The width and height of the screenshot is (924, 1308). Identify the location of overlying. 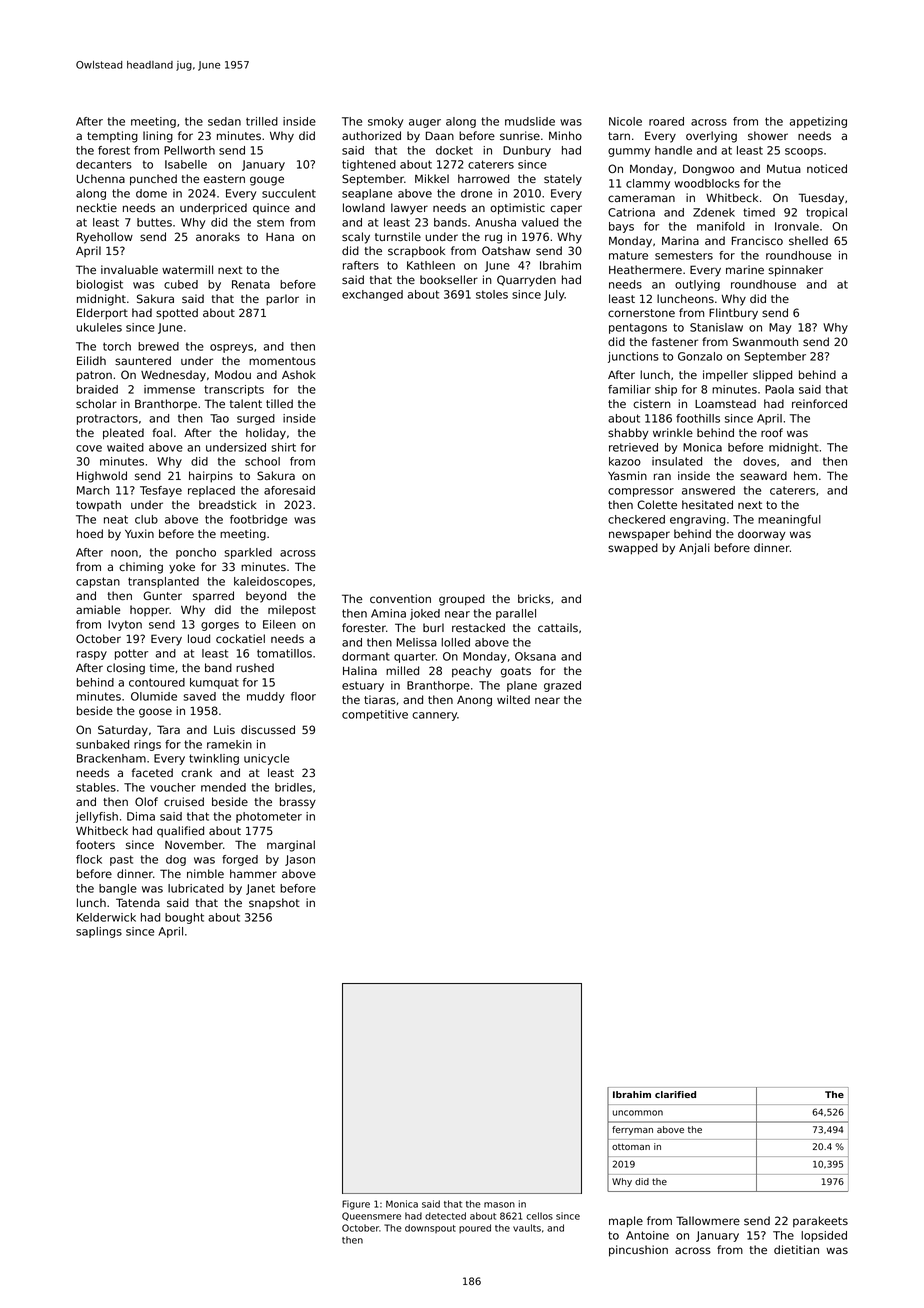
(711, 137).
